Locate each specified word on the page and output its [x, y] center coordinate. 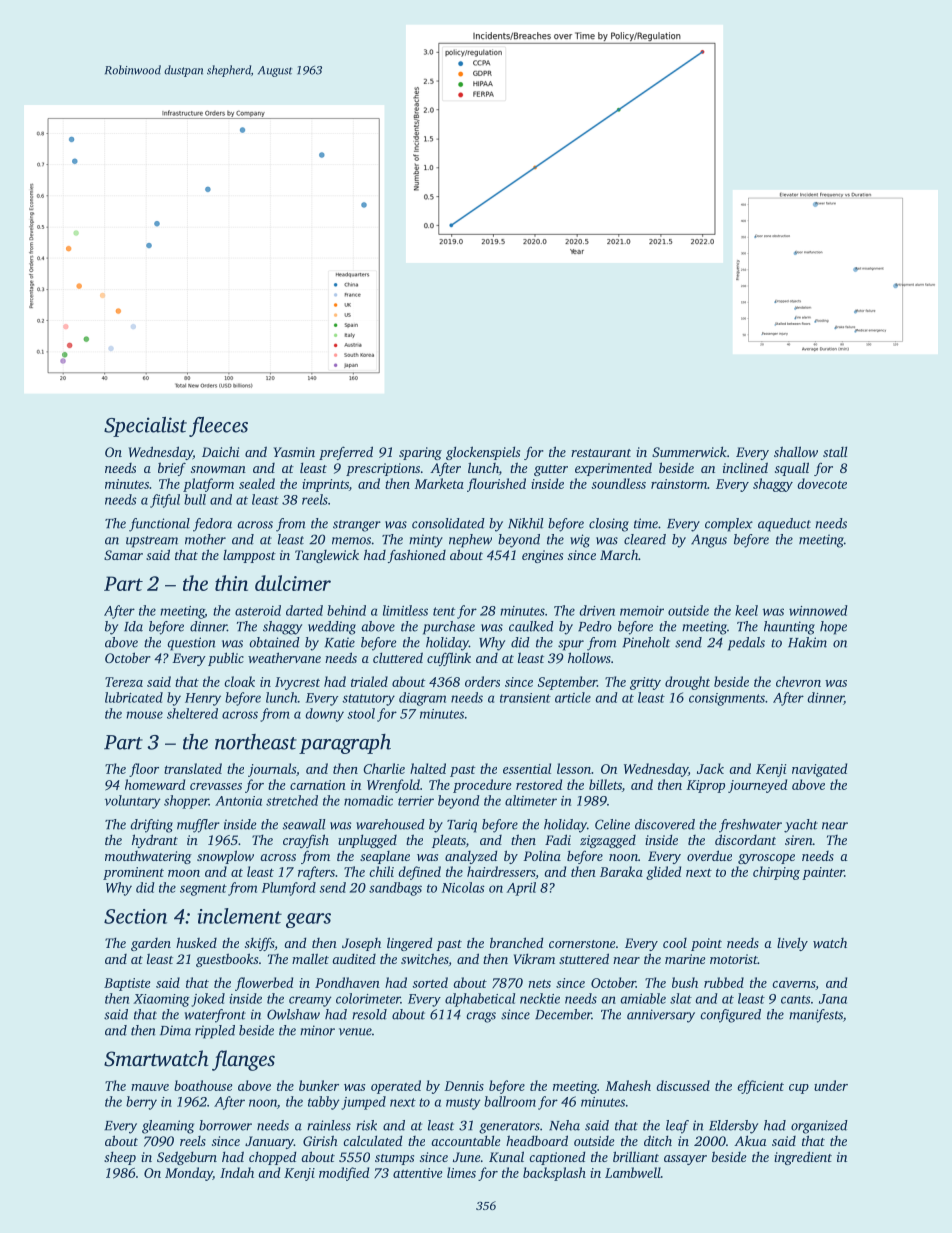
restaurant [601, 453]
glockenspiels [483, 453]
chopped [273, 1158]
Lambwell [633, 1172]
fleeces [218, 427]
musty [463, 1104]
